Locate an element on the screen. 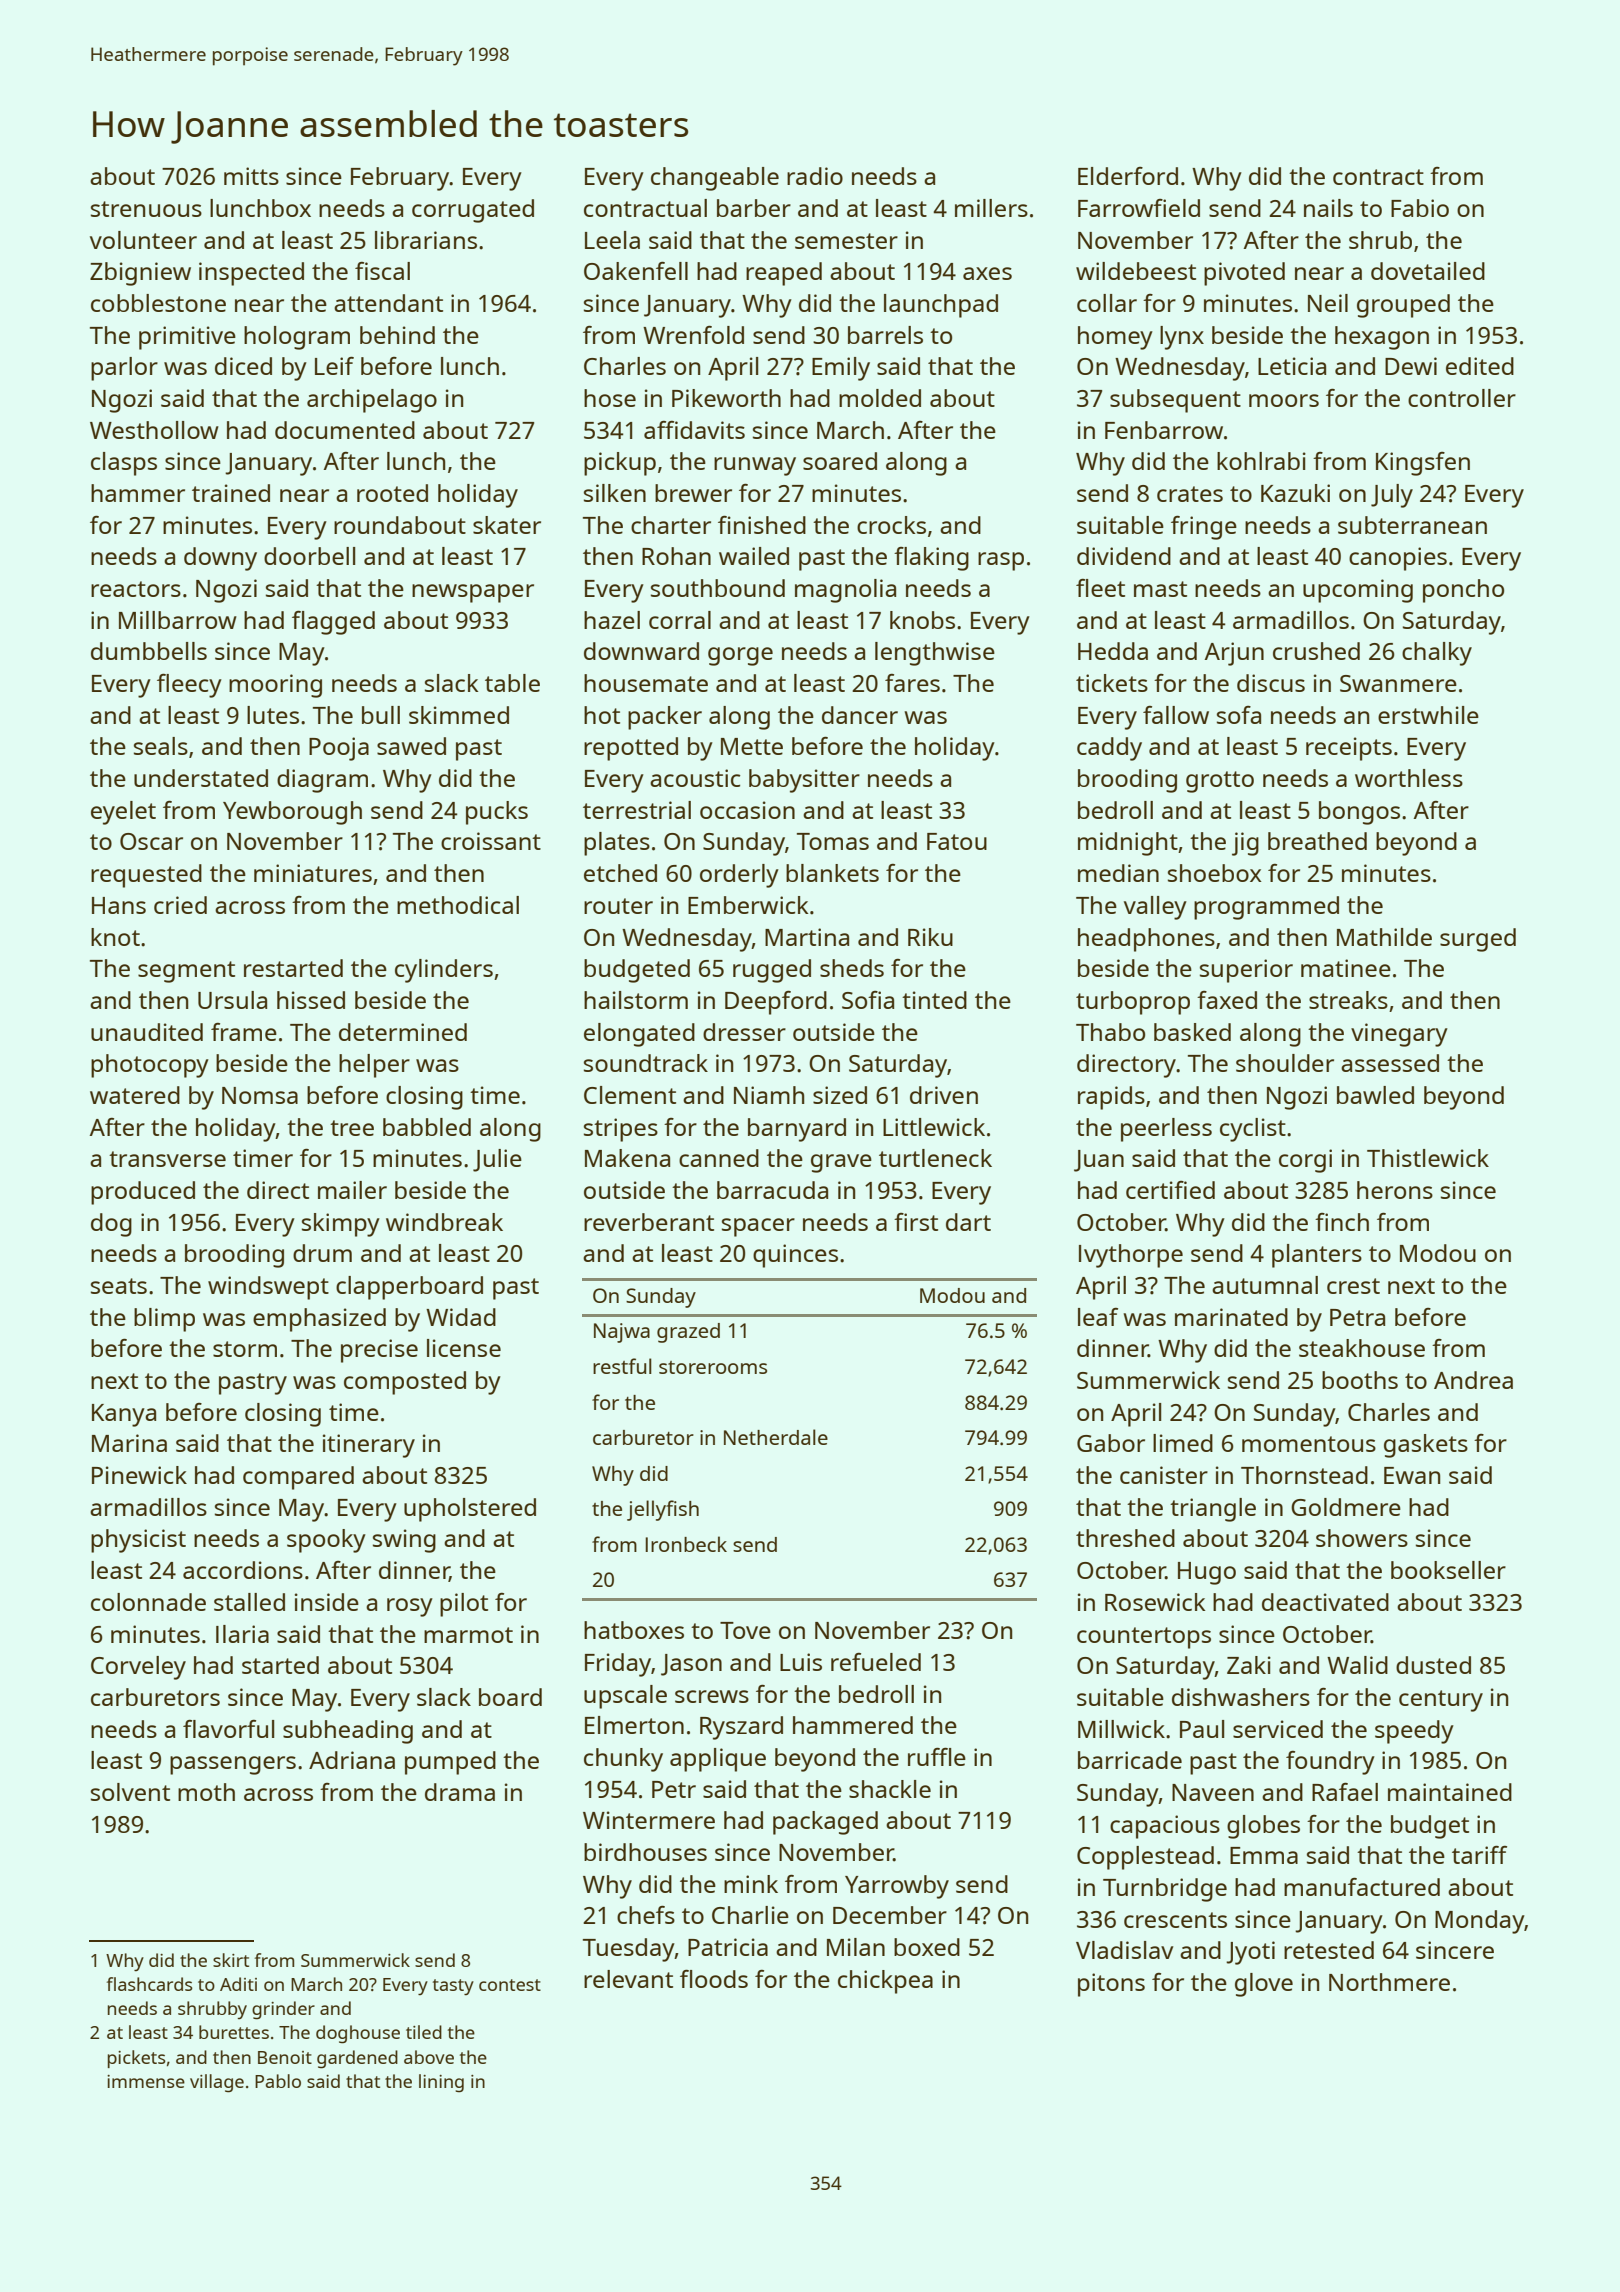 This screenshot has height=2292, width=1620. immense is located at coordinates (146, 2081).
